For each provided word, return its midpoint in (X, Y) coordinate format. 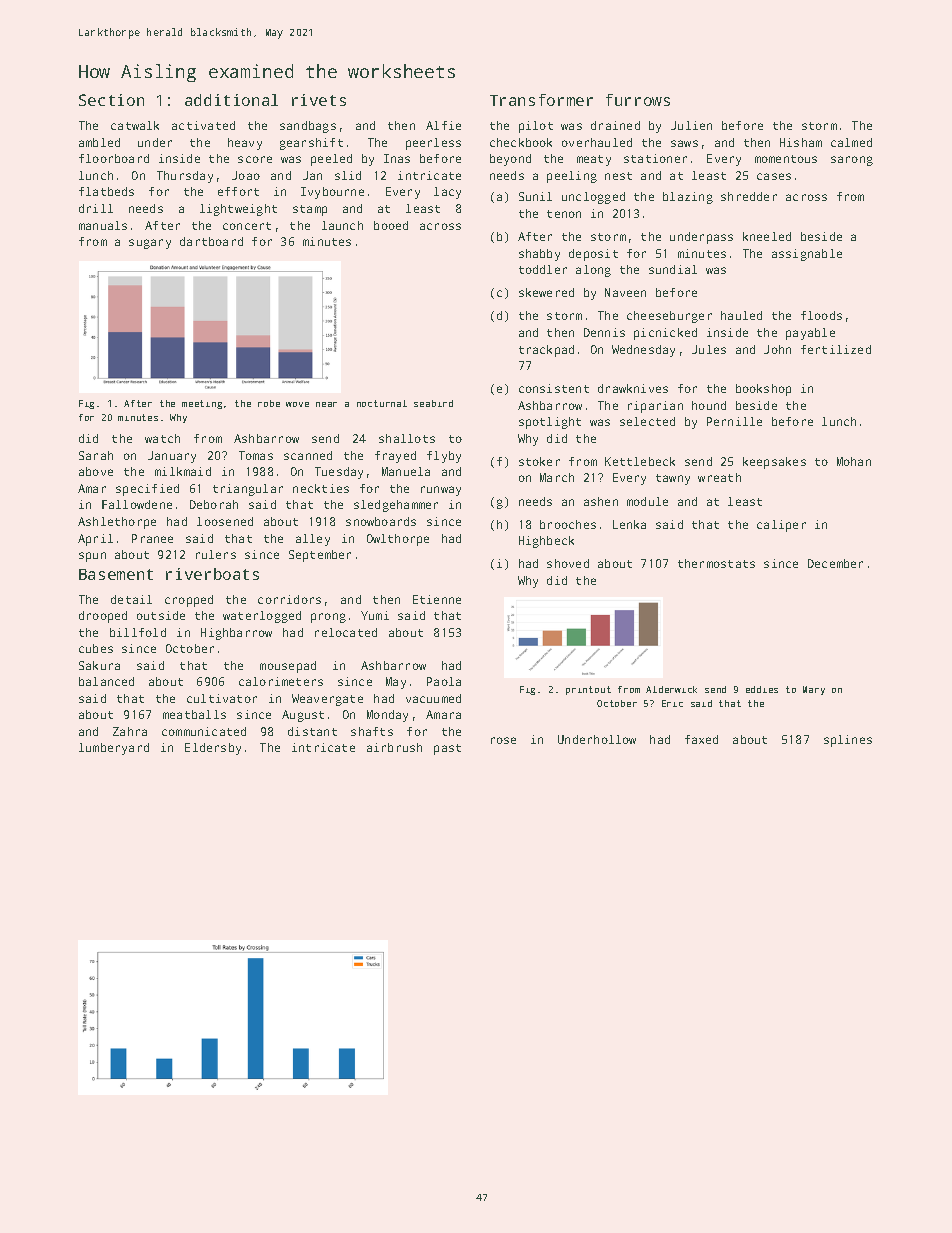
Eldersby (213, 749)
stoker (539, 461)
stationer (655, 158)
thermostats (716, 563)
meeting (202, 404)
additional (231, 100)
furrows (638, 100)
